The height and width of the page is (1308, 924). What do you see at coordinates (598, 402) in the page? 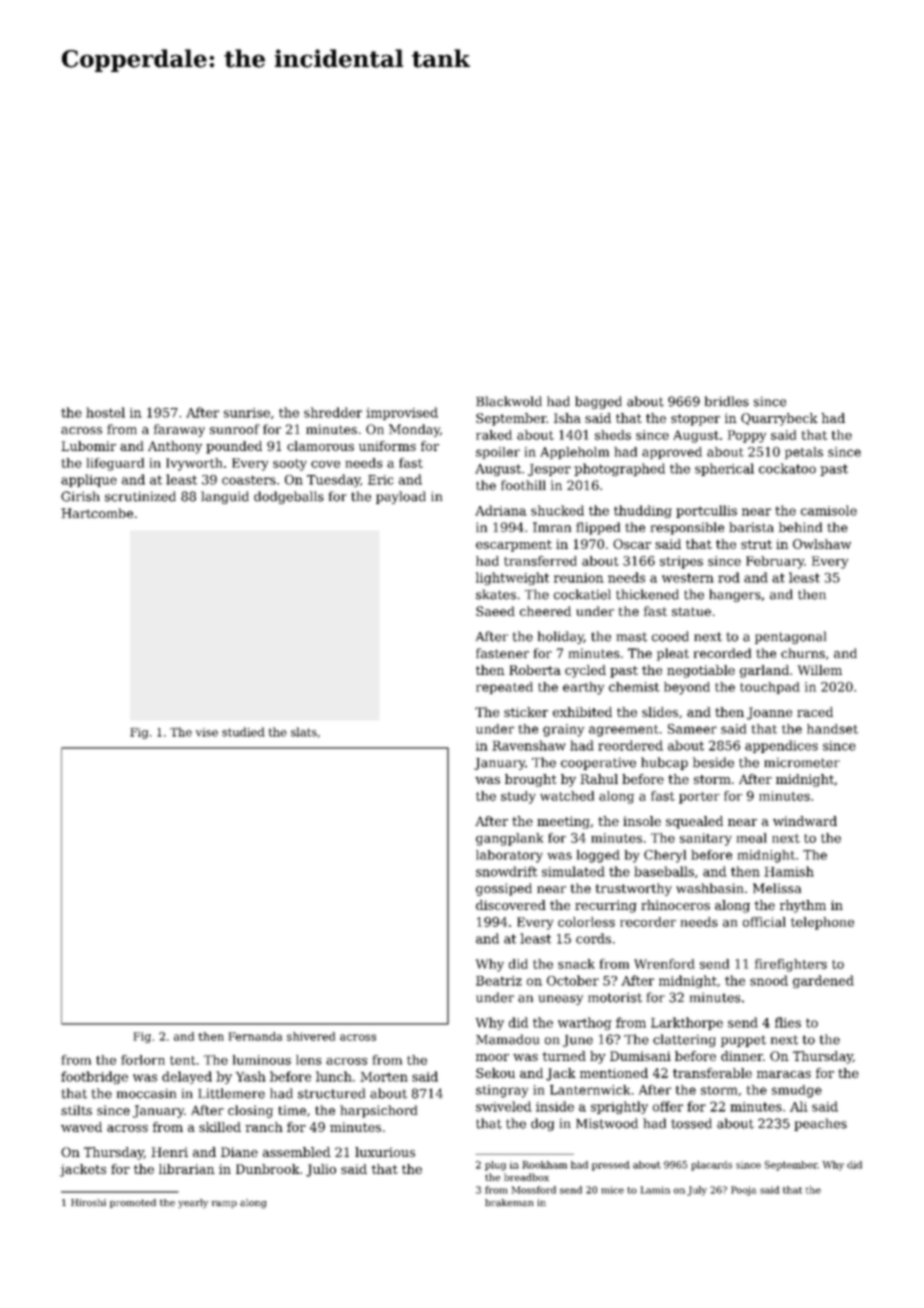
I see `bagged` at bounding box center [598, 402].
